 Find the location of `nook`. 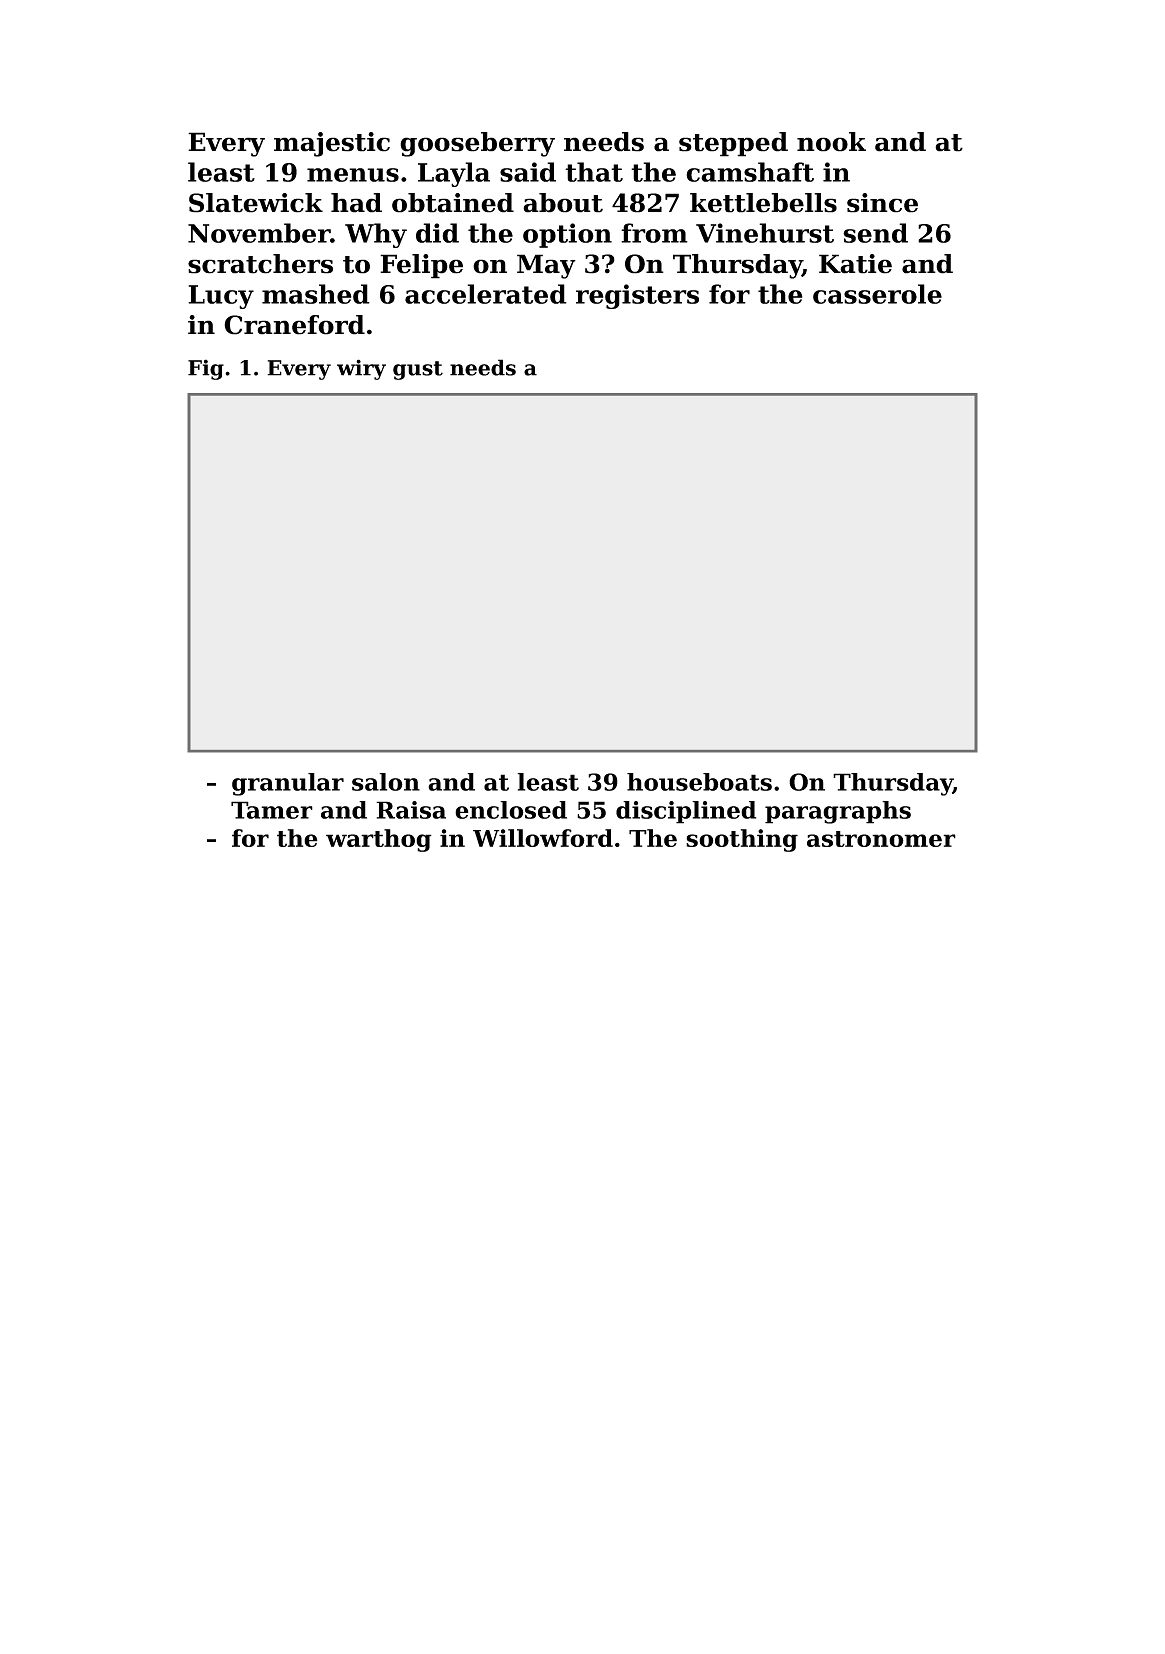

nook is located at coordinates (831, 142).
